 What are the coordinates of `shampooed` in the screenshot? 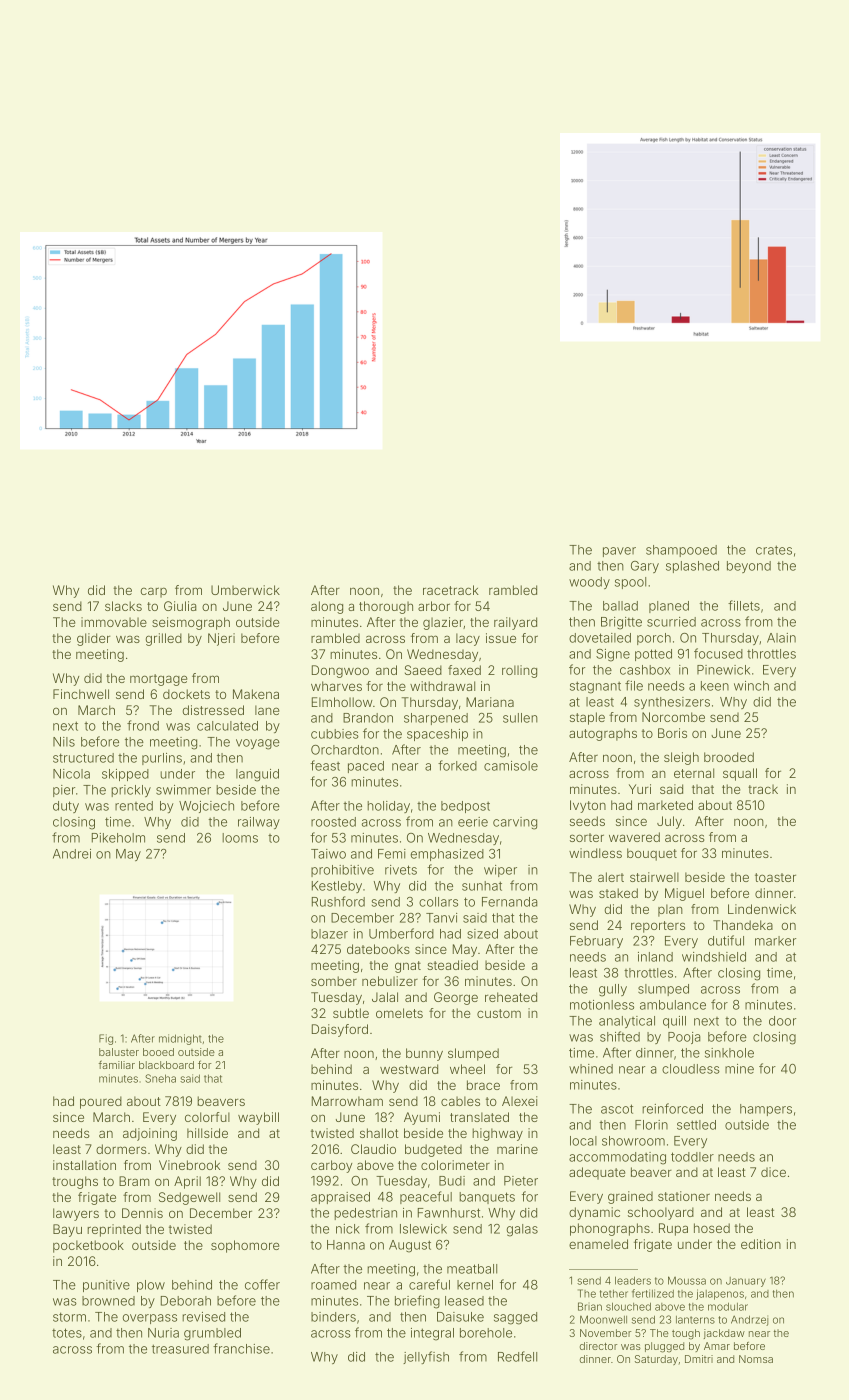 It's located at (681, 551).
